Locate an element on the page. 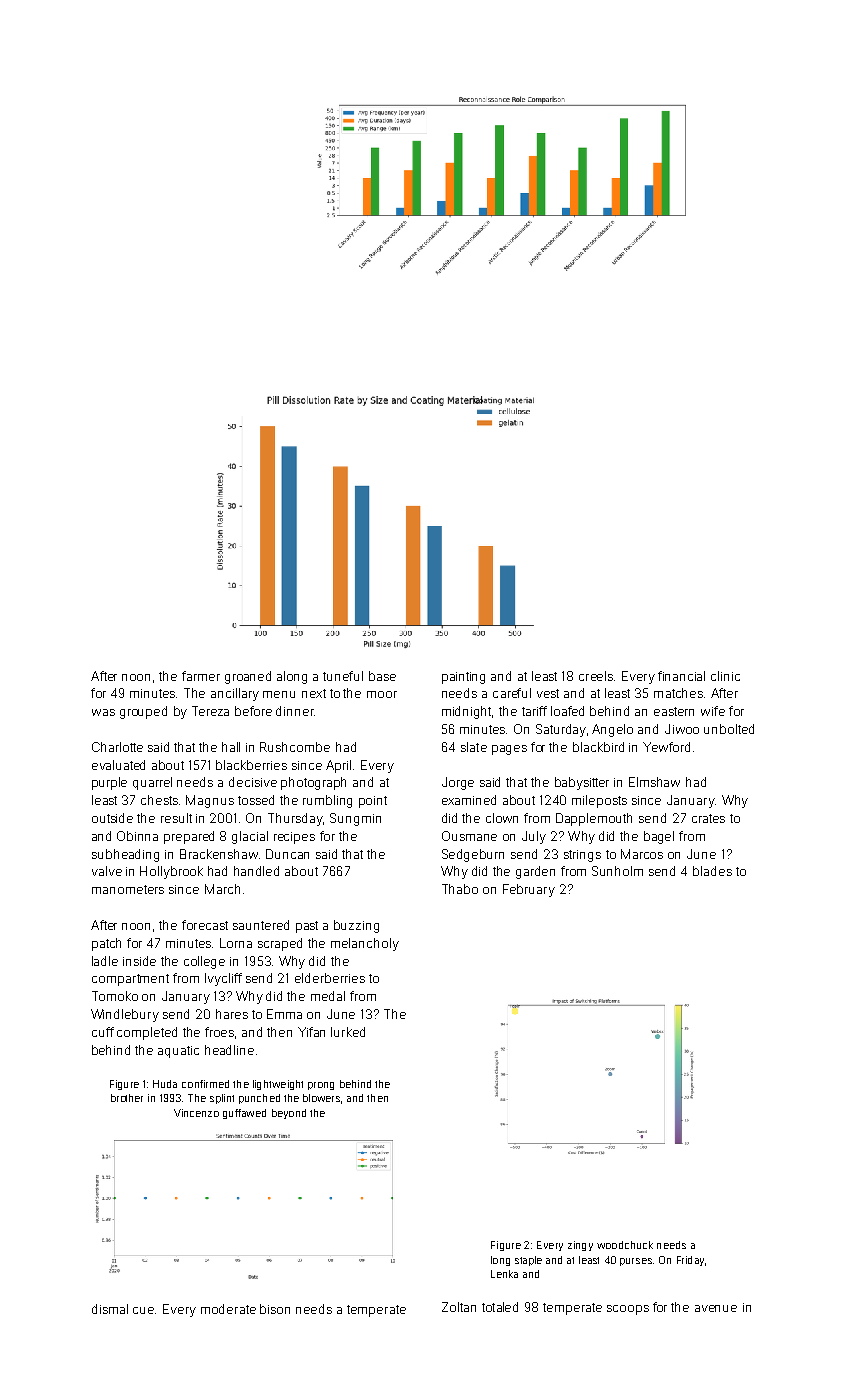 This image has height=1400, width=849. tossed is located at coordinates (256, 800).
